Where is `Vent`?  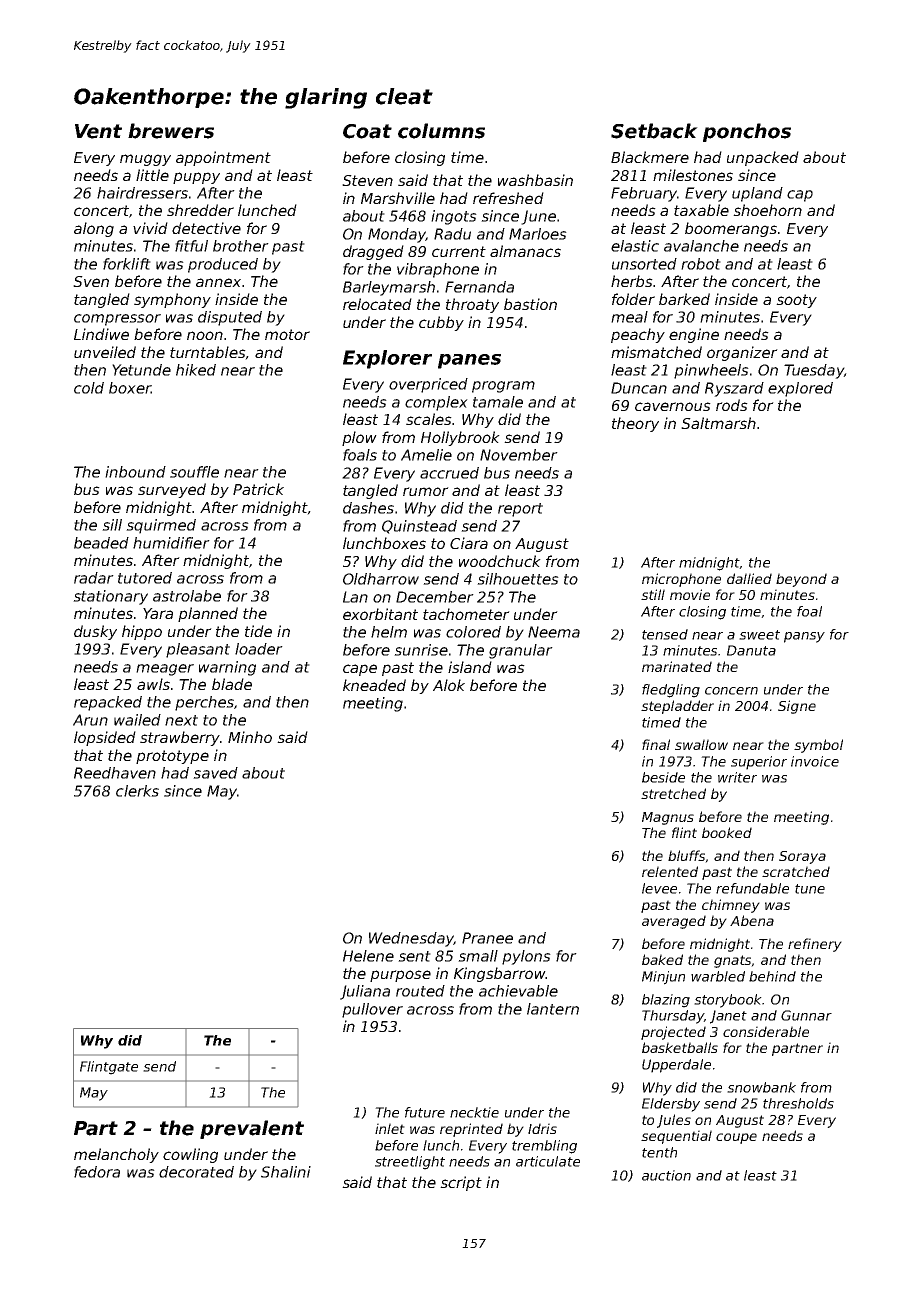
Vent is located at coordinates (98, 131).
